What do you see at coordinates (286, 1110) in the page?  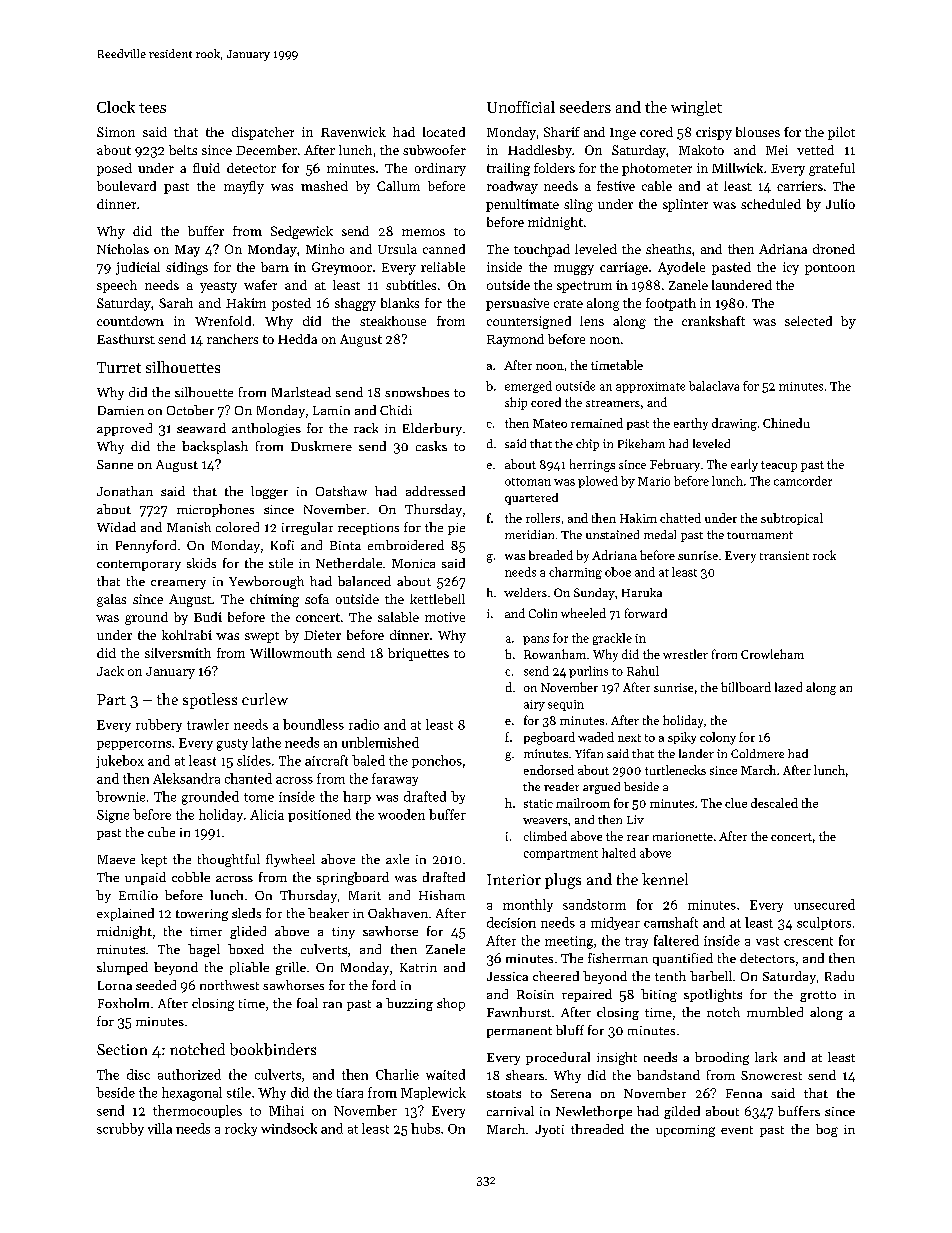 I see `Mihai` at bounding box center [286, 1110].
